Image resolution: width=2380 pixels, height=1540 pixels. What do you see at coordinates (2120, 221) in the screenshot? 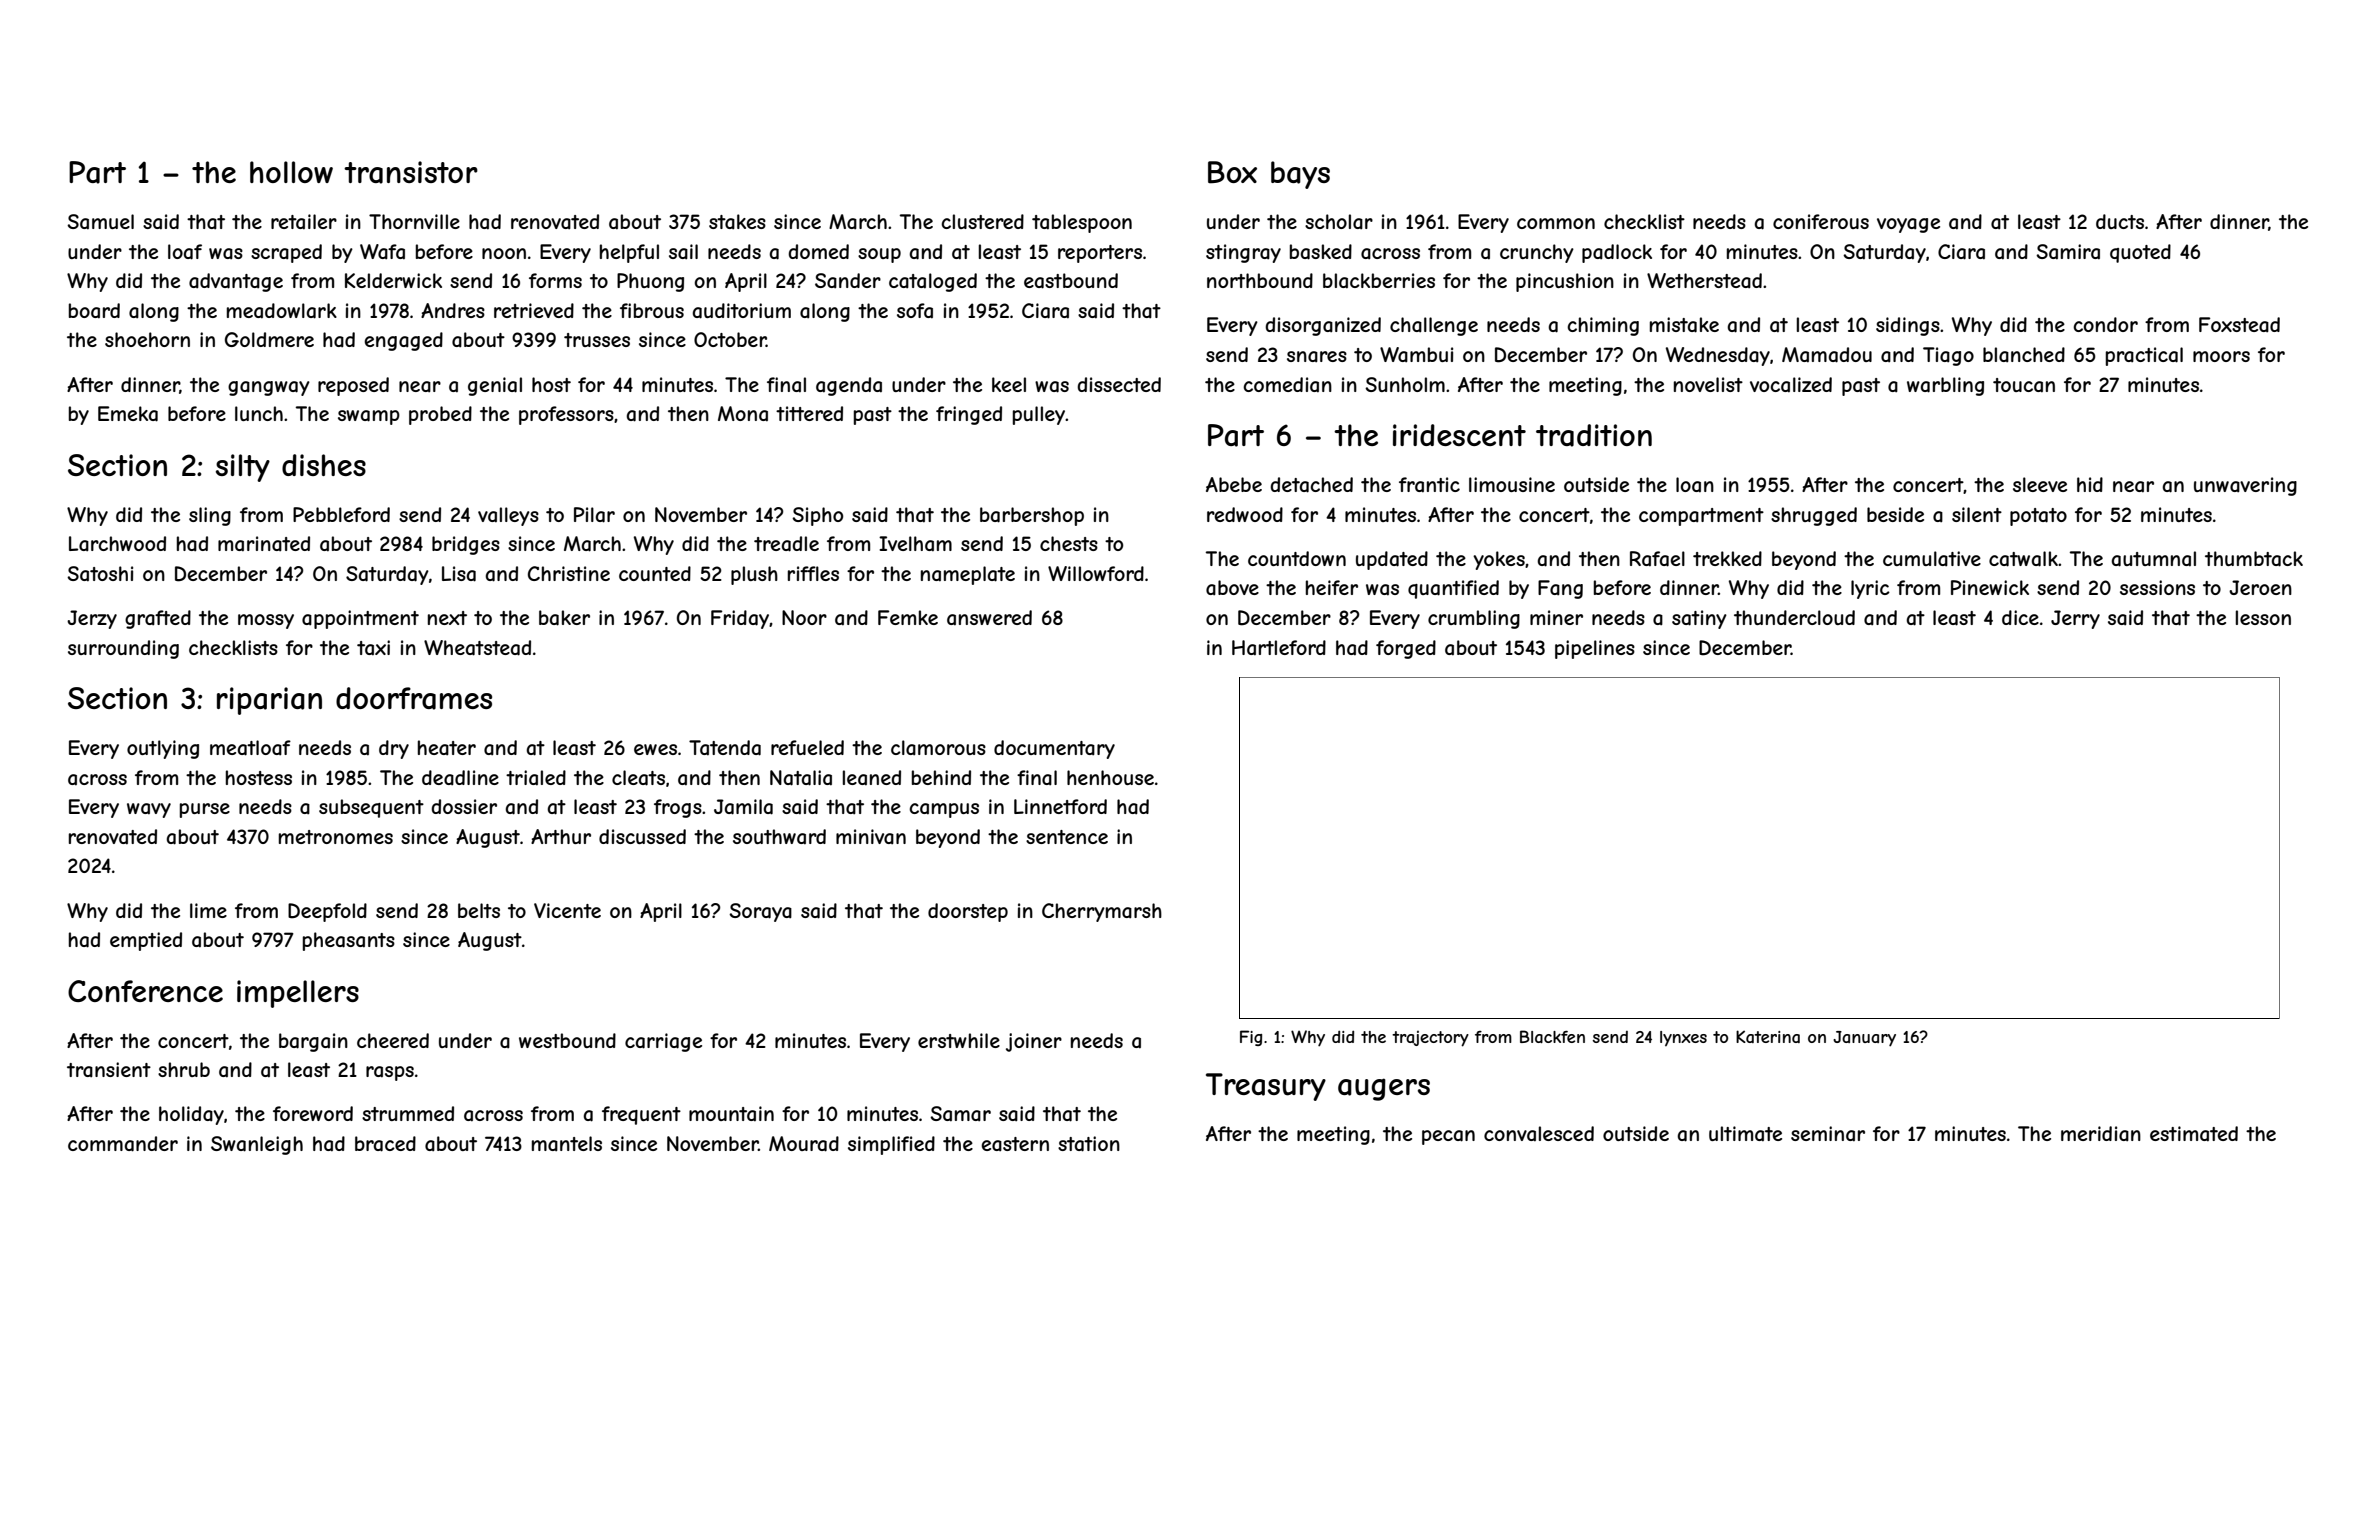
I see `ducts` at bounding box center [2120, 221].
